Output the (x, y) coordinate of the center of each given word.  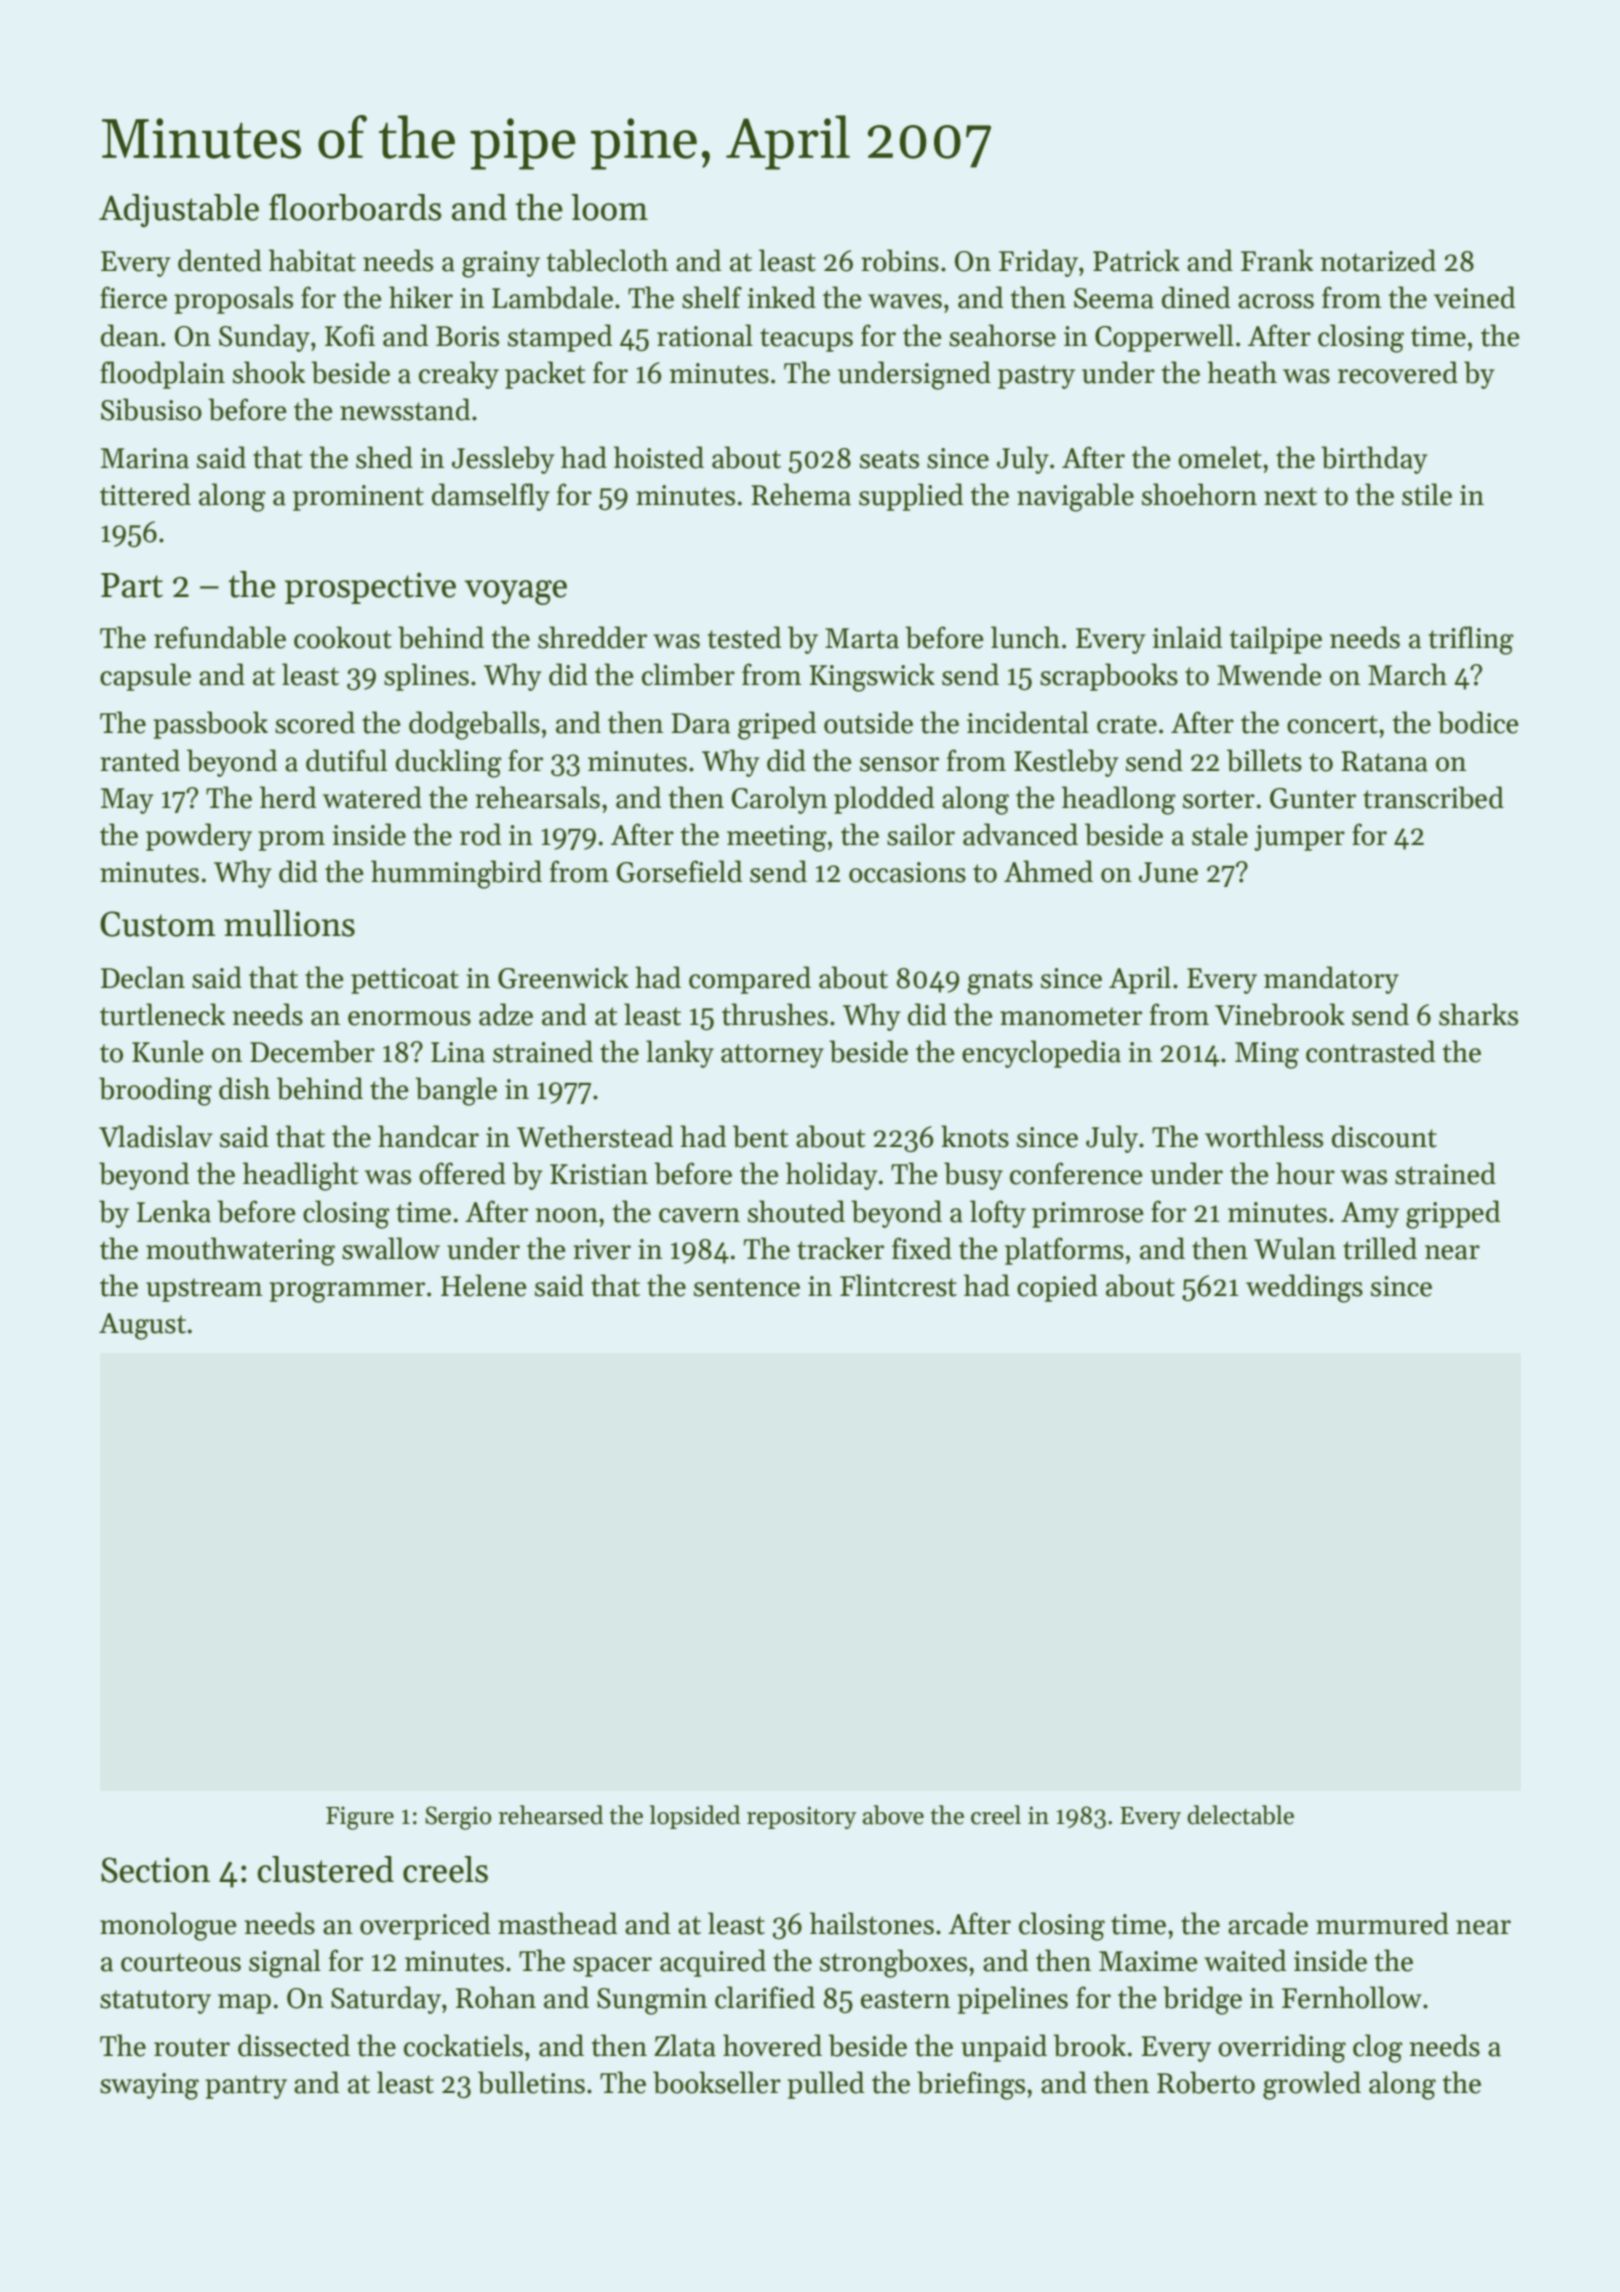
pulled (826, 2085)
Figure (360, 1818)
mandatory (1331, 980)
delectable (1240, 1815)
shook (269, 372)
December (312, 1051)
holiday (832, 1176)
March (1407, 674)
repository (802, 1817)
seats (889, 459)
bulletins (531, 2082)
